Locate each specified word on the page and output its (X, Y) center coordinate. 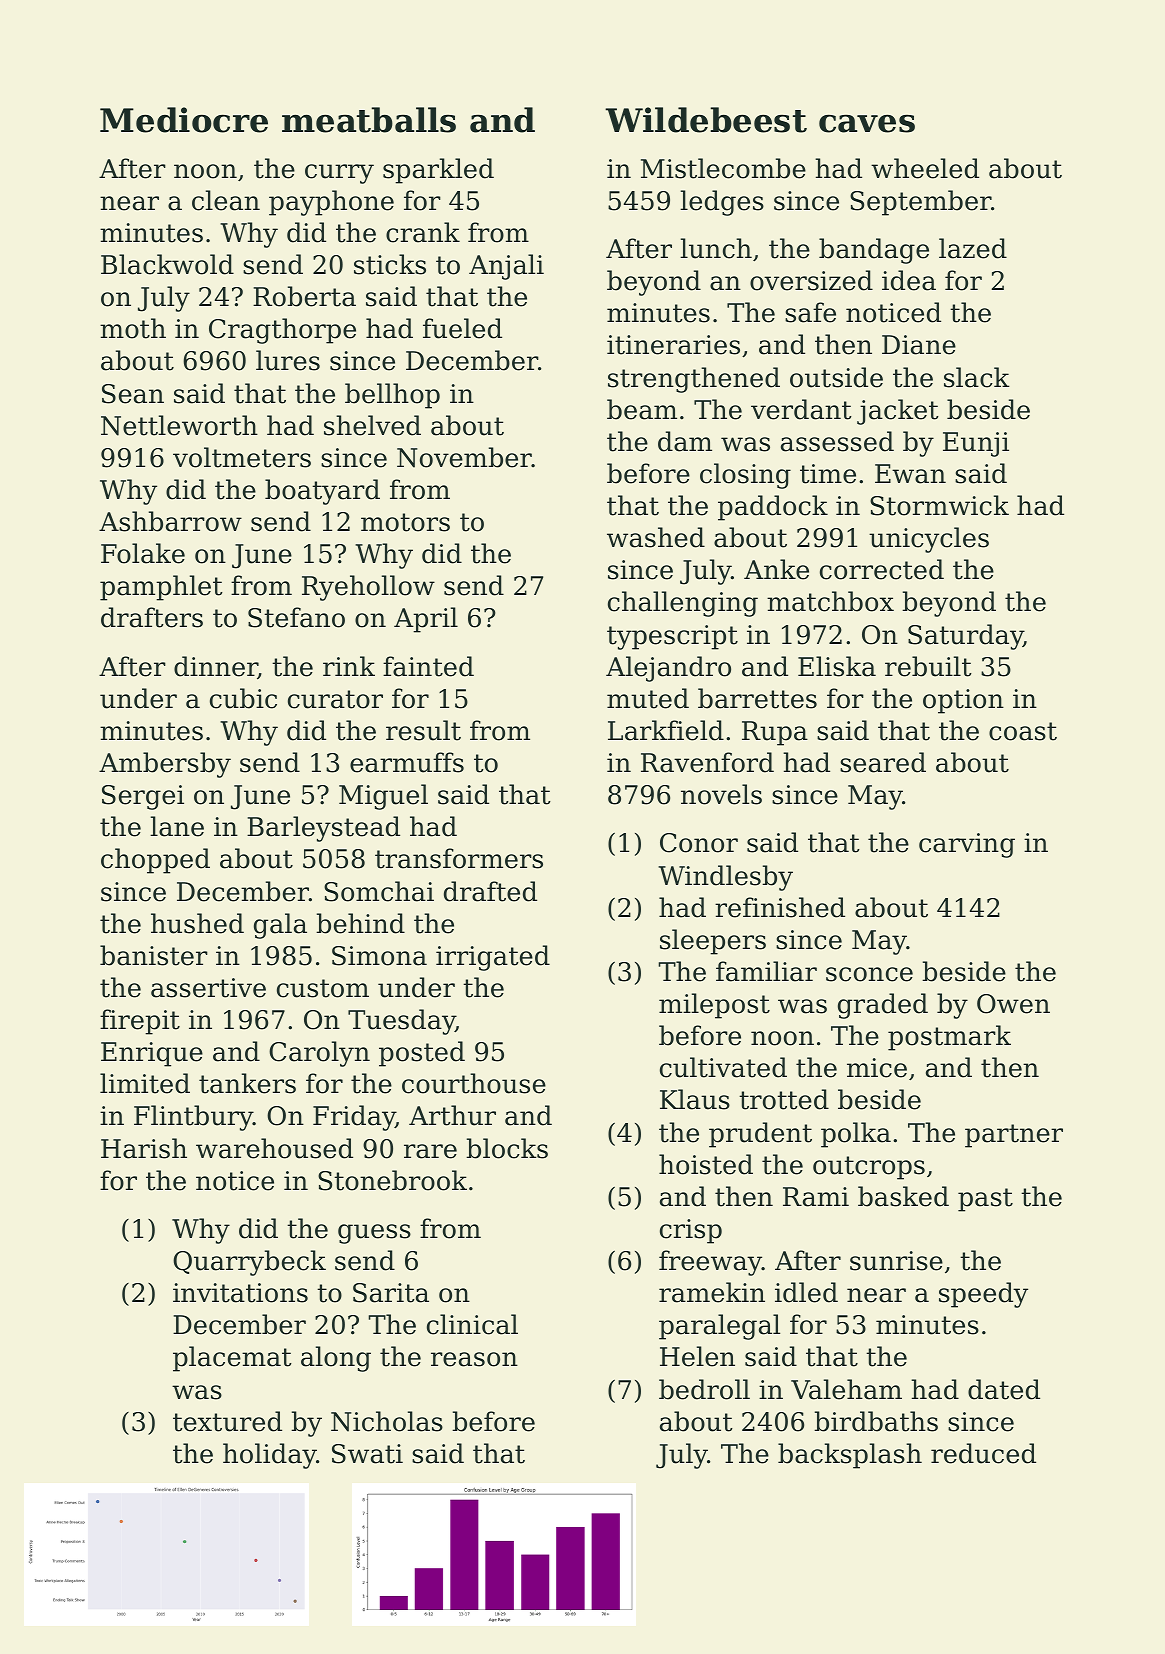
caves (867, 123)
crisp (691, 1231)
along (336, 1359)
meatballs (369, 120)
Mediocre (184, 120)
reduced (983, 1453)
